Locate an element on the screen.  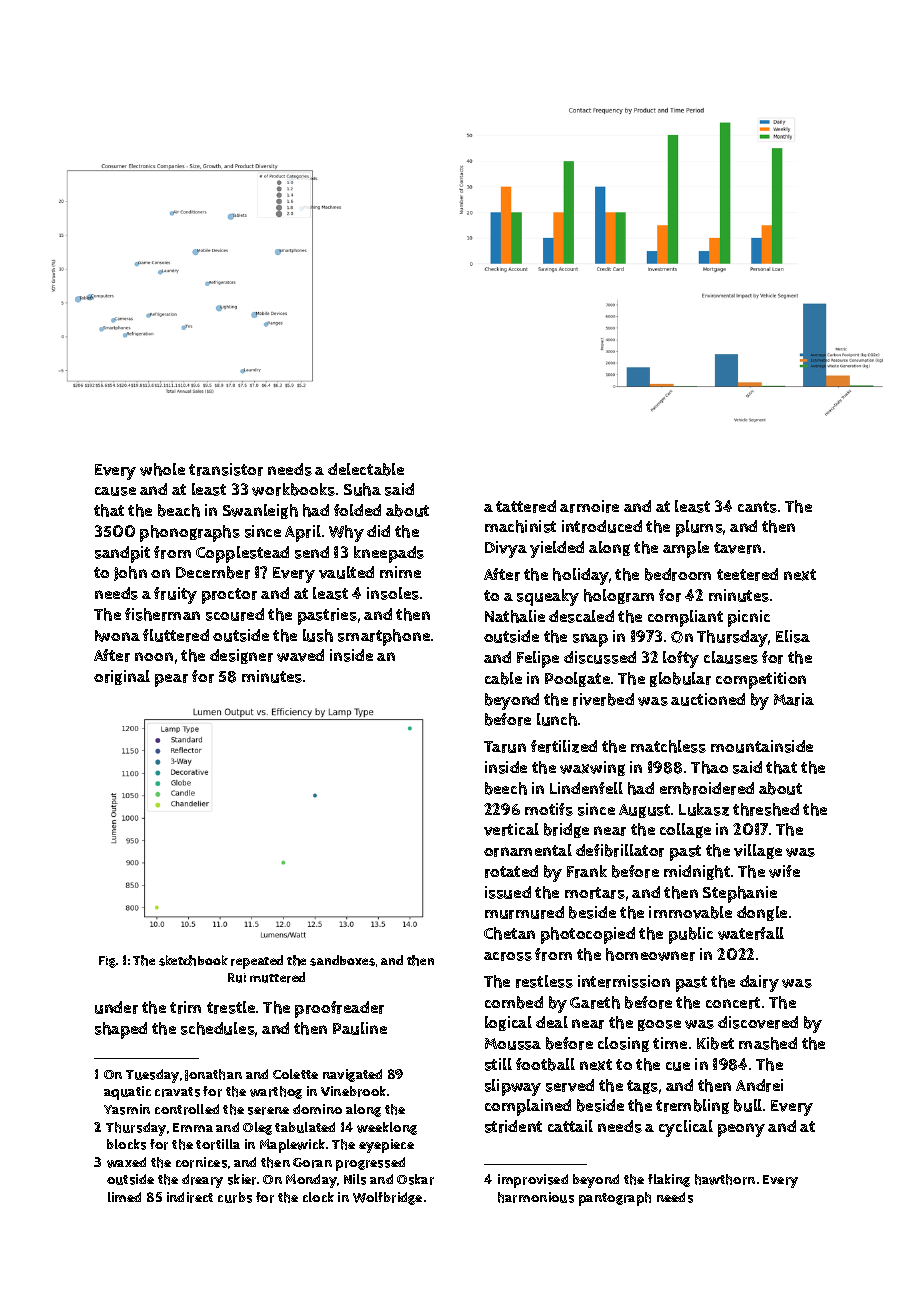
cants is located at coordinates (757, 507).
